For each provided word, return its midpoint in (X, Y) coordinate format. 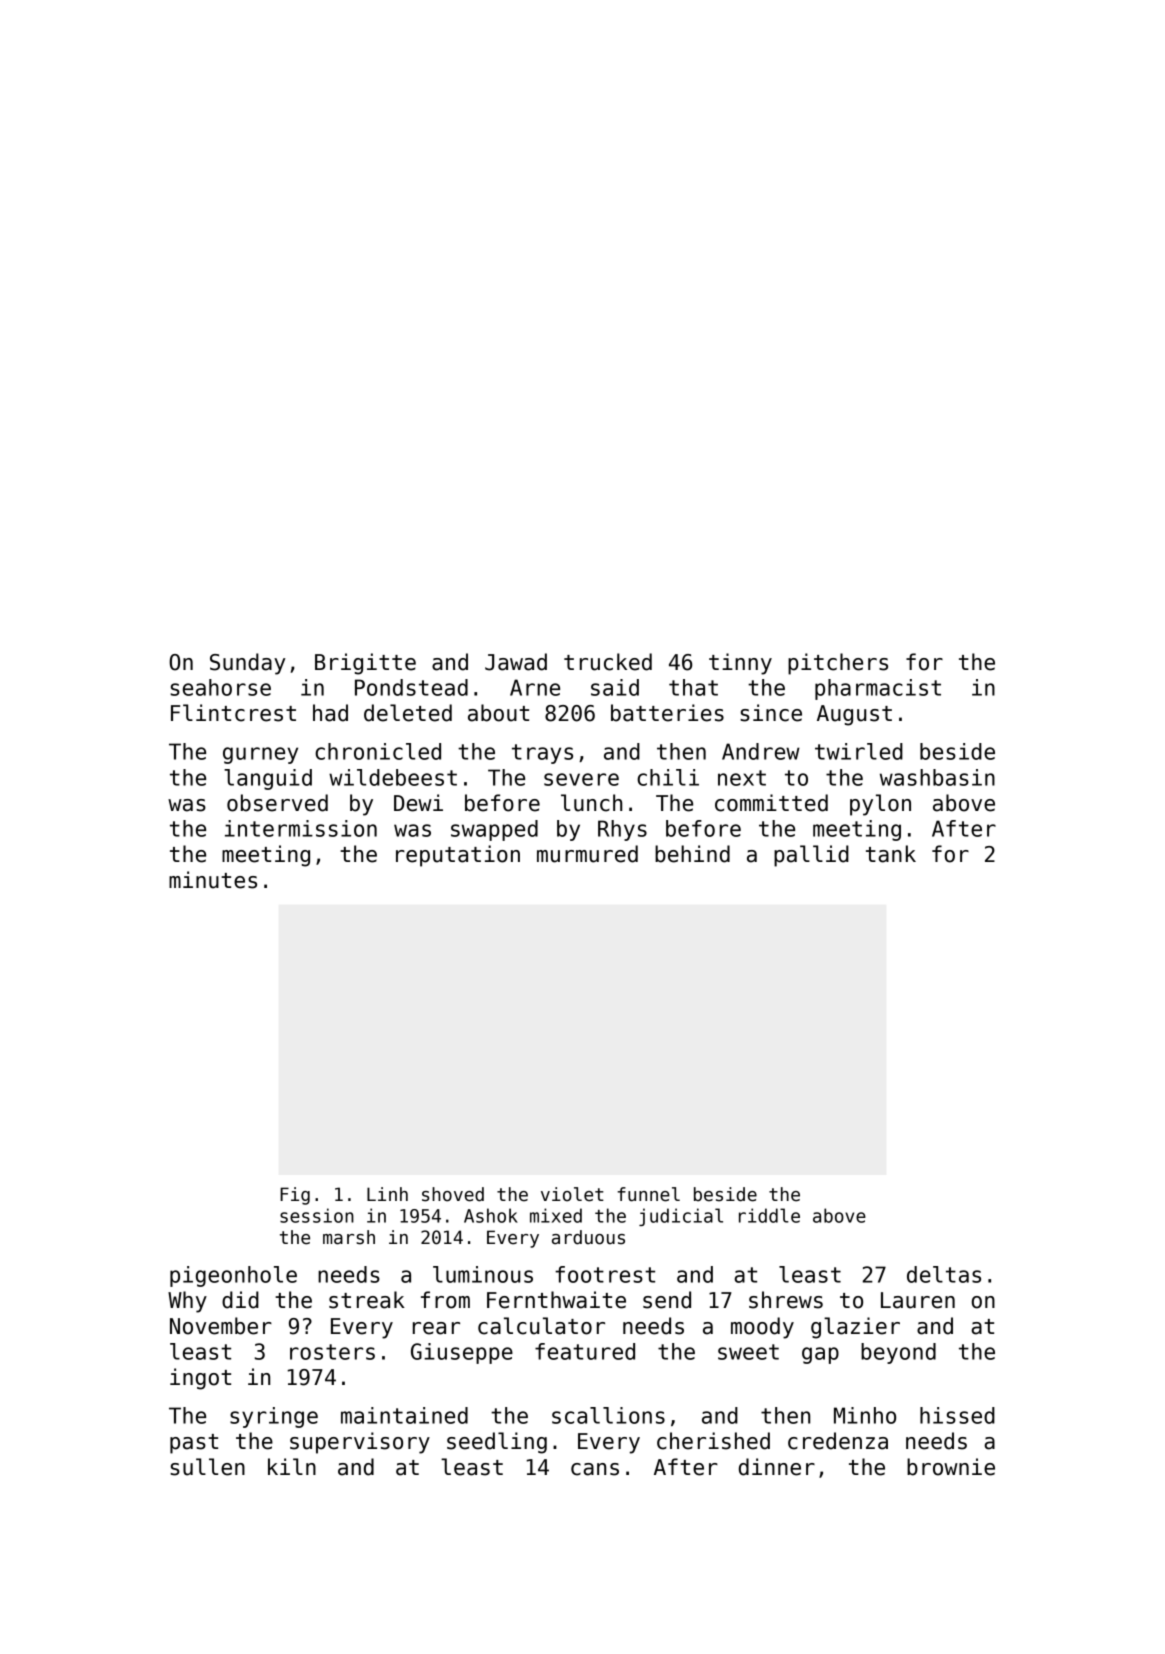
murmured (587, 854)
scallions (608, 1415)
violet (572, 1194)
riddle (769, 1215)
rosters (332, 1352)
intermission (301, 828)
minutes (213, 880)
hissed (957, 1415)
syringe (274, 1417)
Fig (295, 1196)
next (742, 778)
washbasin (937, 777)
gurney (260, 755)
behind (692, 854)
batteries (667, 713)
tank (891, 854)
